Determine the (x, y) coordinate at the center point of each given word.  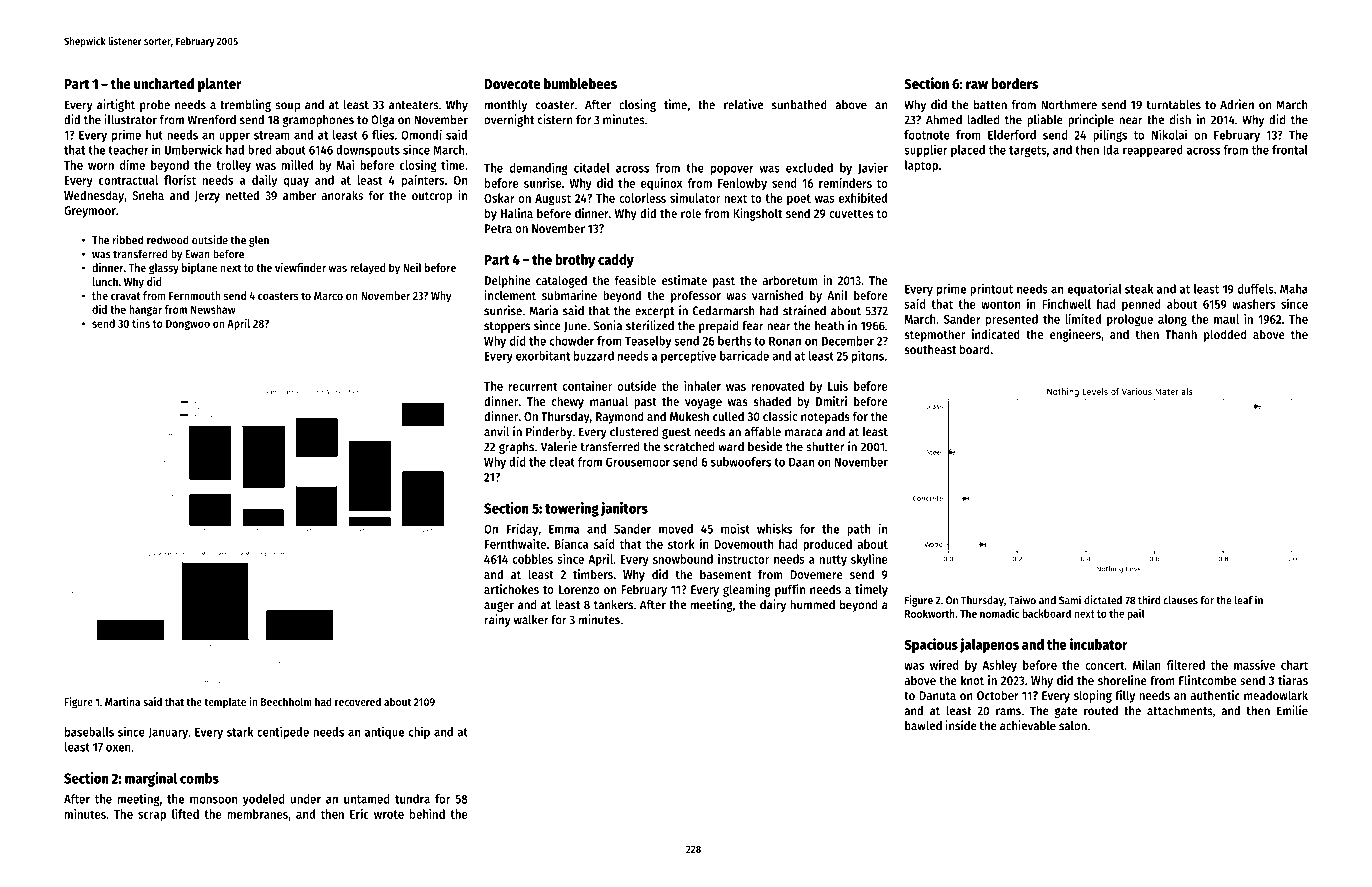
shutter (825, 447)
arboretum (789, 280)
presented (1012, 320)
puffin (790, 590)
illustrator (131, 119)
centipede (283, 732)
